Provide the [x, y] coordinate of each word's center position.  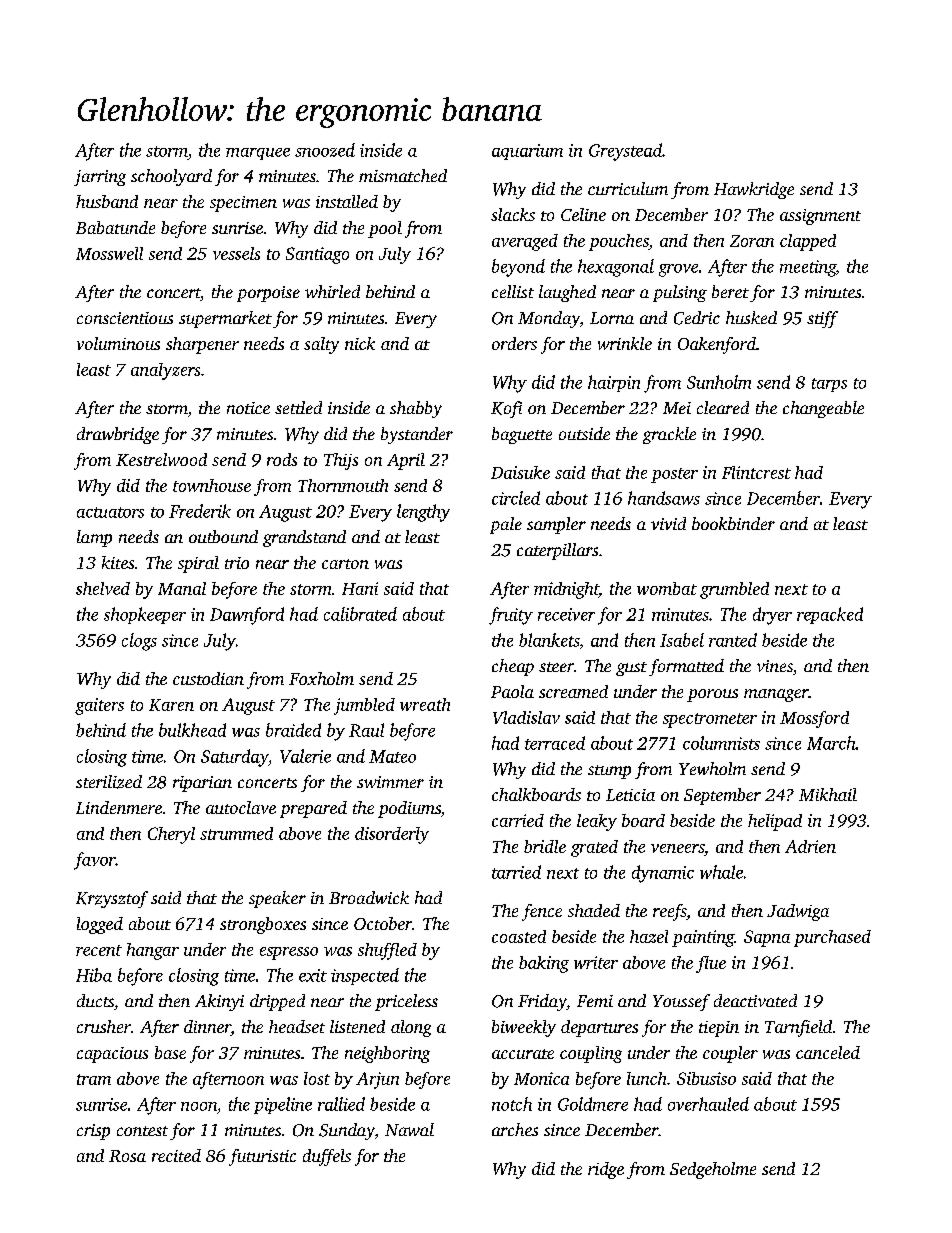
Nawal [409, 1129]
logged [100, 925]
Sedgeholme [713, 1170]
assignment [820, 217]
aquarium [527, 152]
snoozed [325, 150]
